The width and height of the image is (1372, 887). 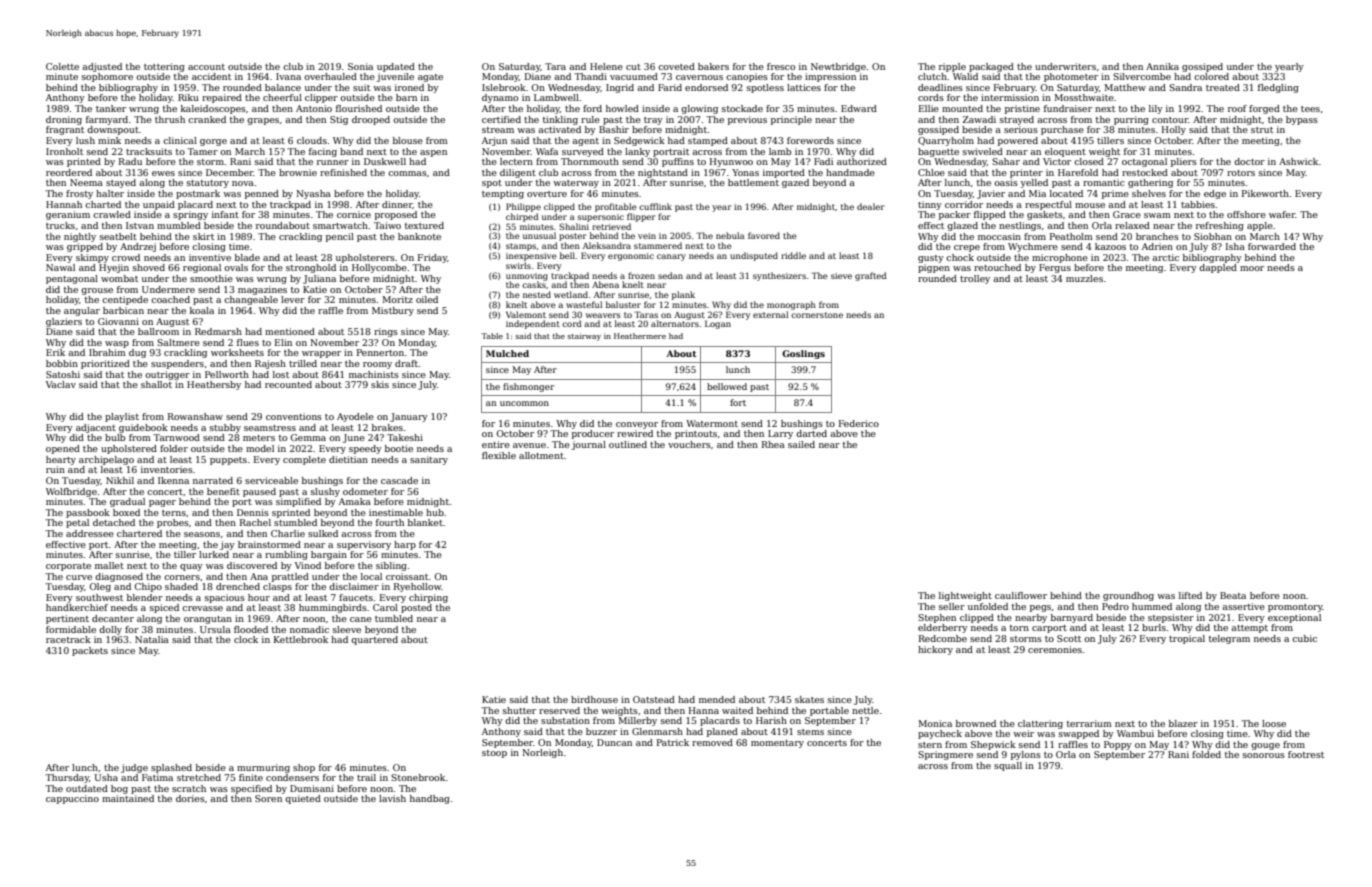 I want to click on moor, so click(x=1252, y=268).
